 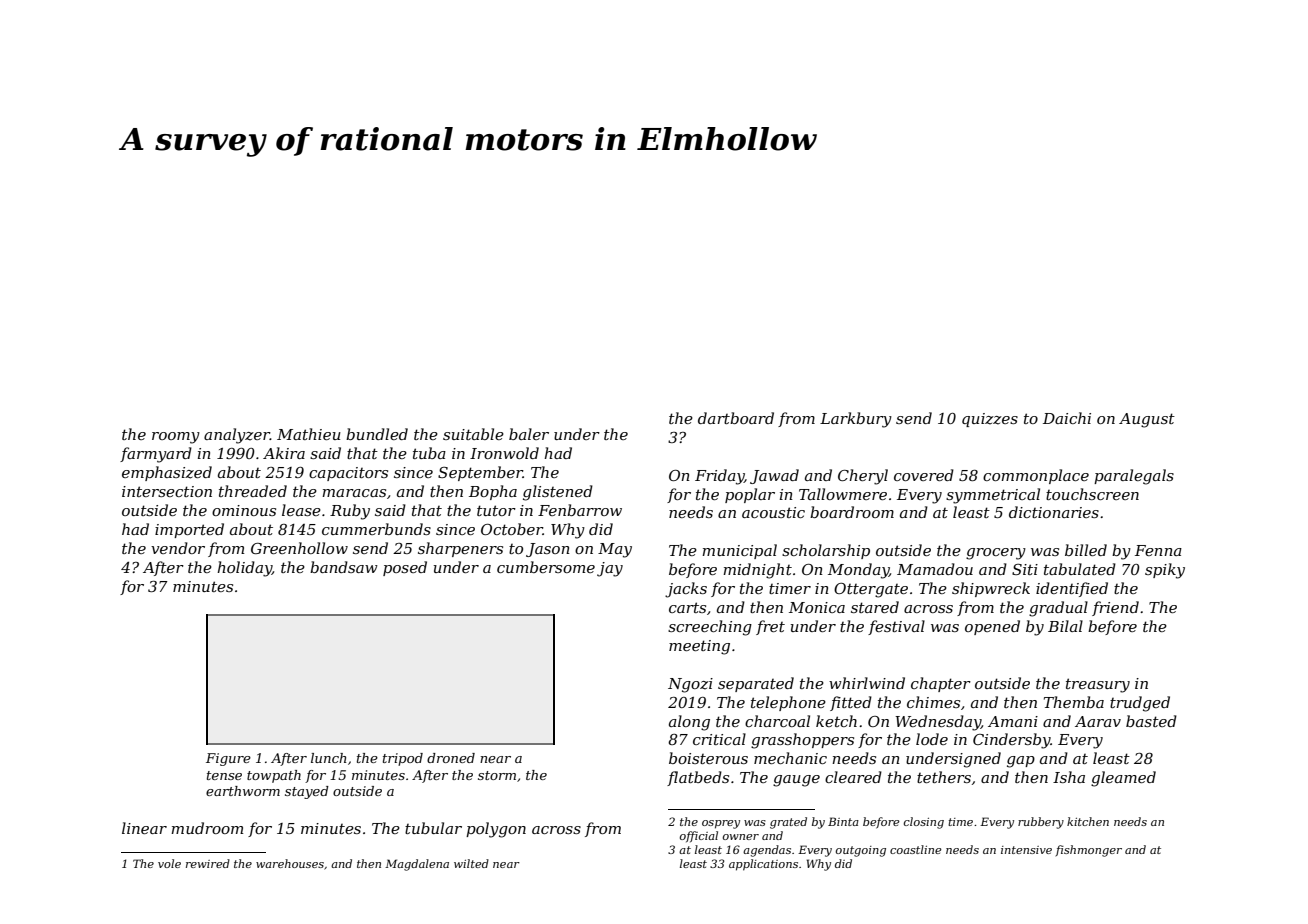 I want to click on fishmonger, so click(x=1089, y=851).
